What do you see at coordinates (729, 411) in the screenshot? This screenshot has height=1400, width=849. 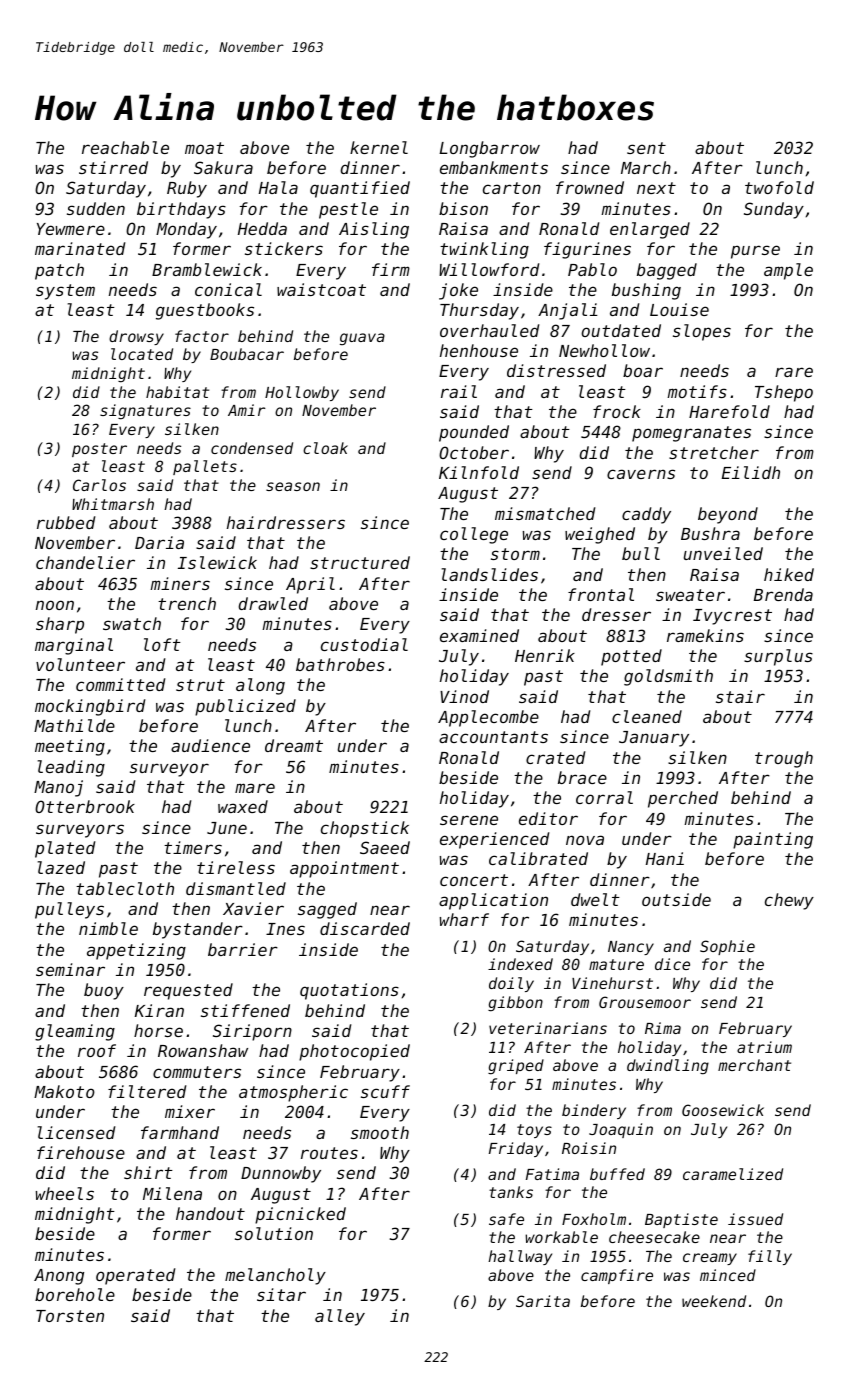 I see `Harefold` at bounding box center [729, 411].
